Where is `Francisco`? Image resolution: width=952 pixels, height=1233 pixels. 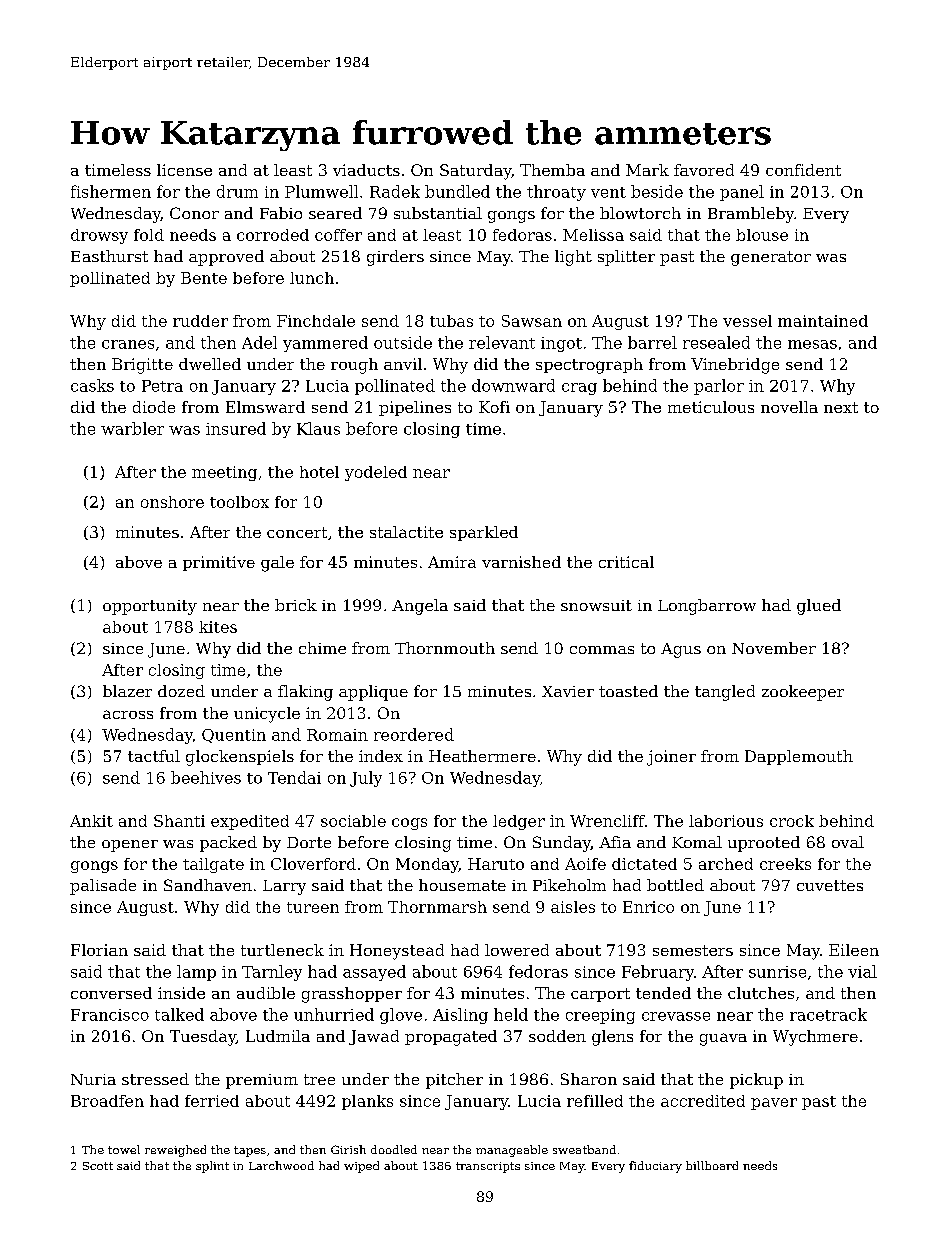 Francisco is located at coordinates (110, 1015).
